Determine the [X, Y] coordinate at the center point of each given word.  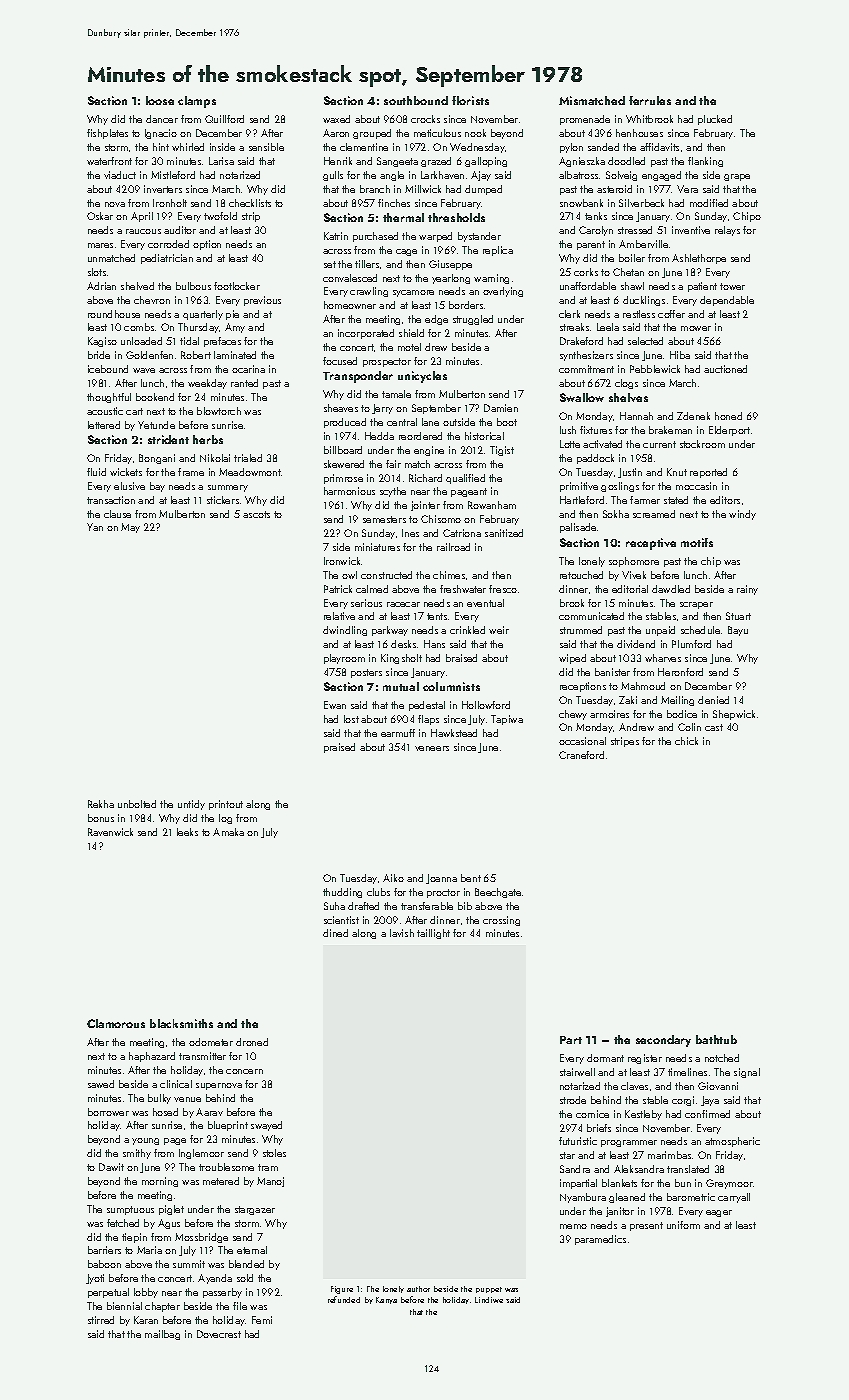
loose [160, 100]
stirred [101, 1320]
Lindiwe [489, 1300]
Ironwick [342, 561]
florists [470, 100]
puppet [489, 1290]
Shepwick [734, 715]
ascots [256, 514]
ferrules [650, 100]
